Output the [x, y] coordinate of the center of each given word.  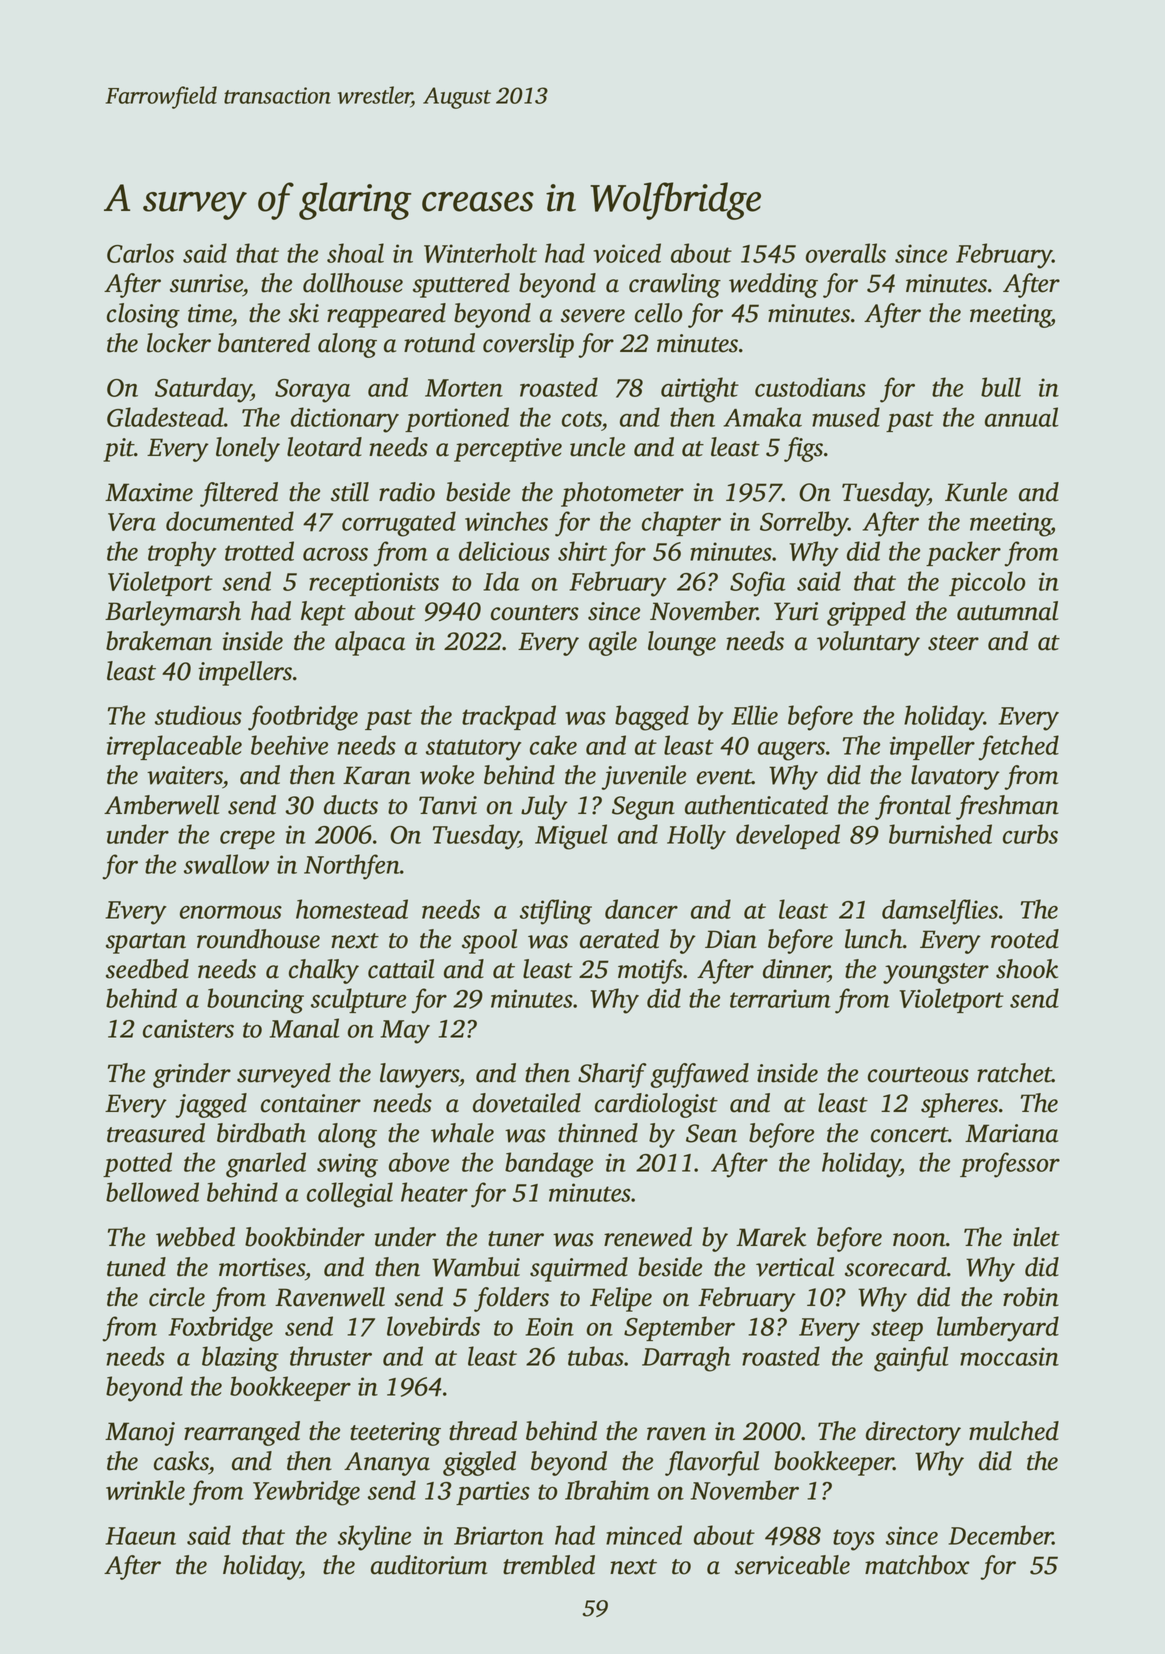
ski [304, 313]
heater [434, 1192]
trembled [549, 1565]
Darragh [686, 1359]
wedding [773, 285]
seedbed [147, 969]
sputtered [461, 285]
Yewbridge [306, 1493]
